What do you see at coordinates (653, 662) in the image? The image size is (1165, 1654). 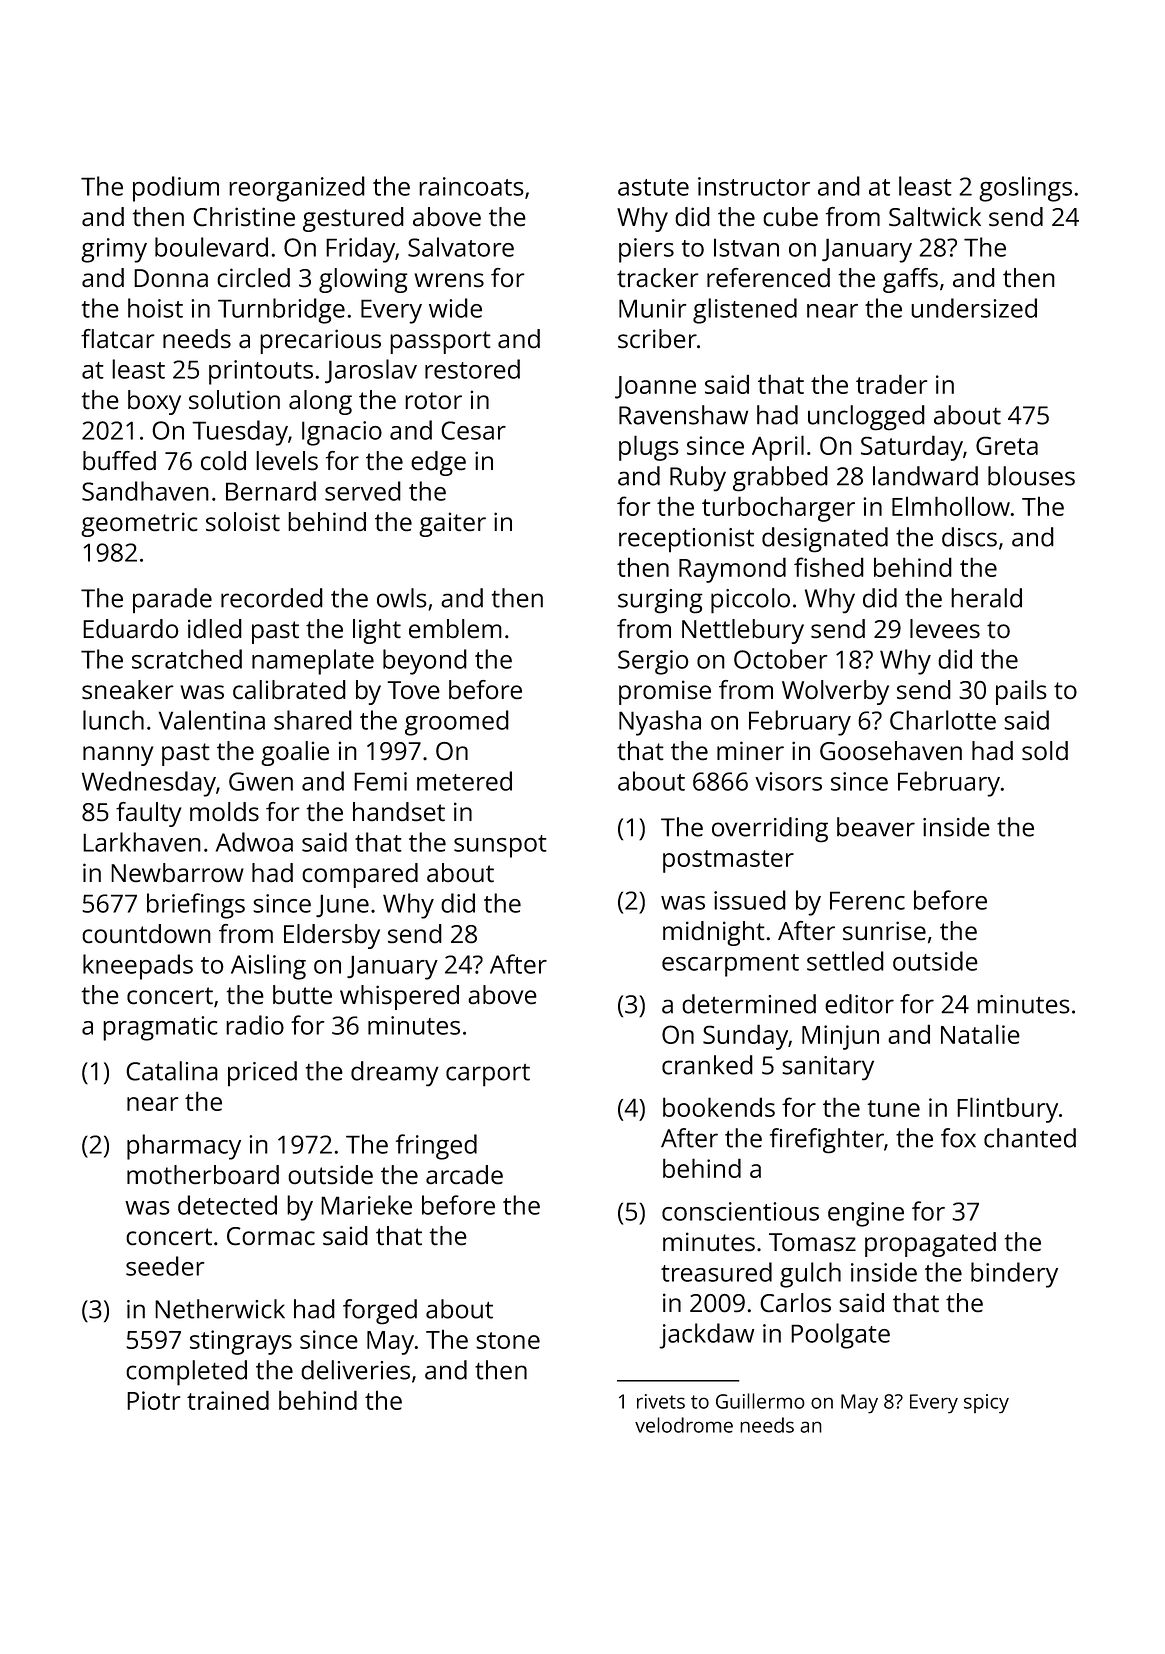 I see `Sergio` at bounding box center [653, 662].
